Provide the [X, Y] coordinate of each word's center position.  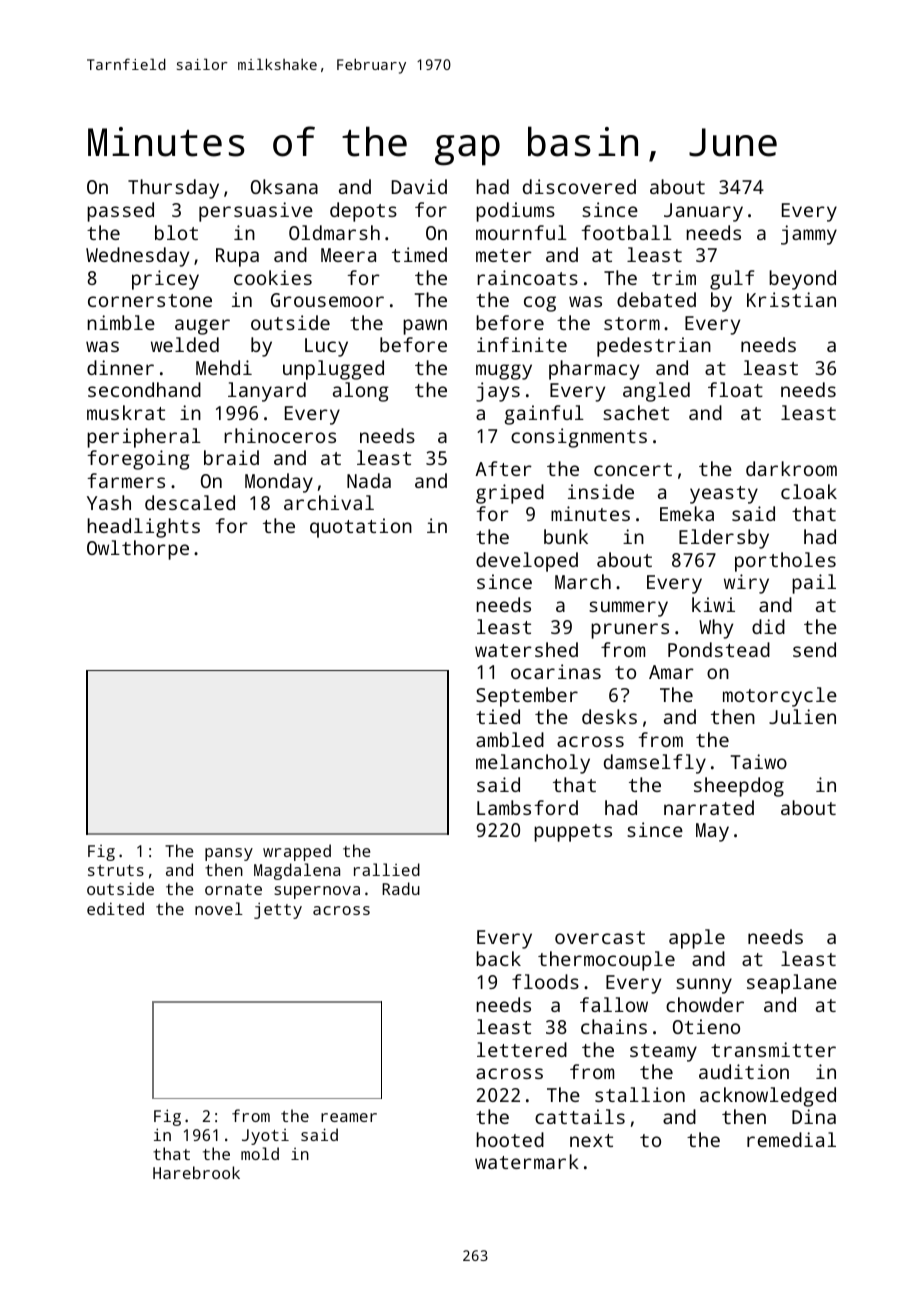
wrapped [297, 852]
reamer [349, 1117]
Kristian [791, 299]
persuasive [256, 212]
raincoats [527, 277]
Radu [401, 888]
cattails [580, 1116]
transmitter [773, 1049]
